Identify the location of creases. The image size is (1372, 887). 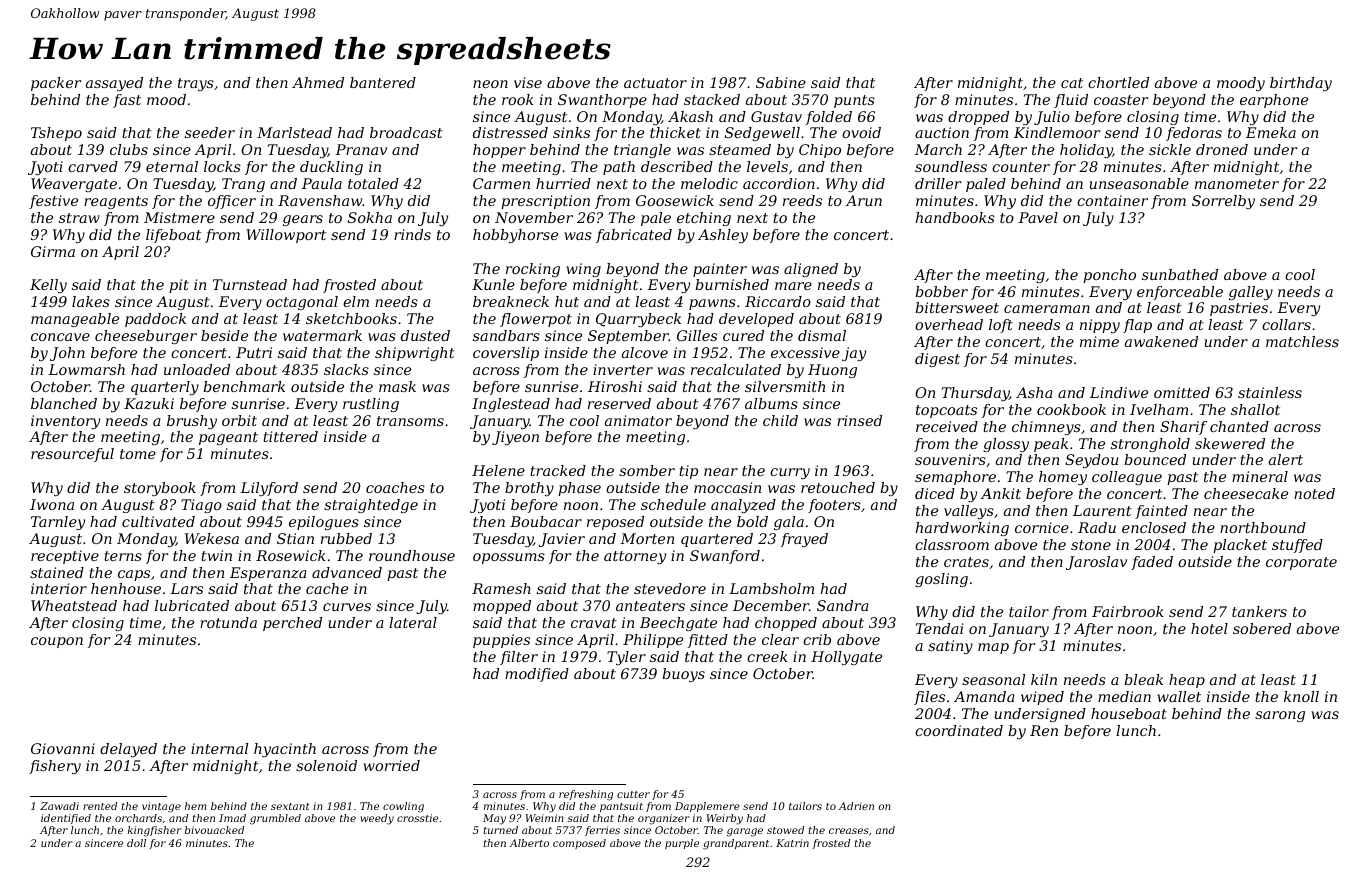
(849, 831).
